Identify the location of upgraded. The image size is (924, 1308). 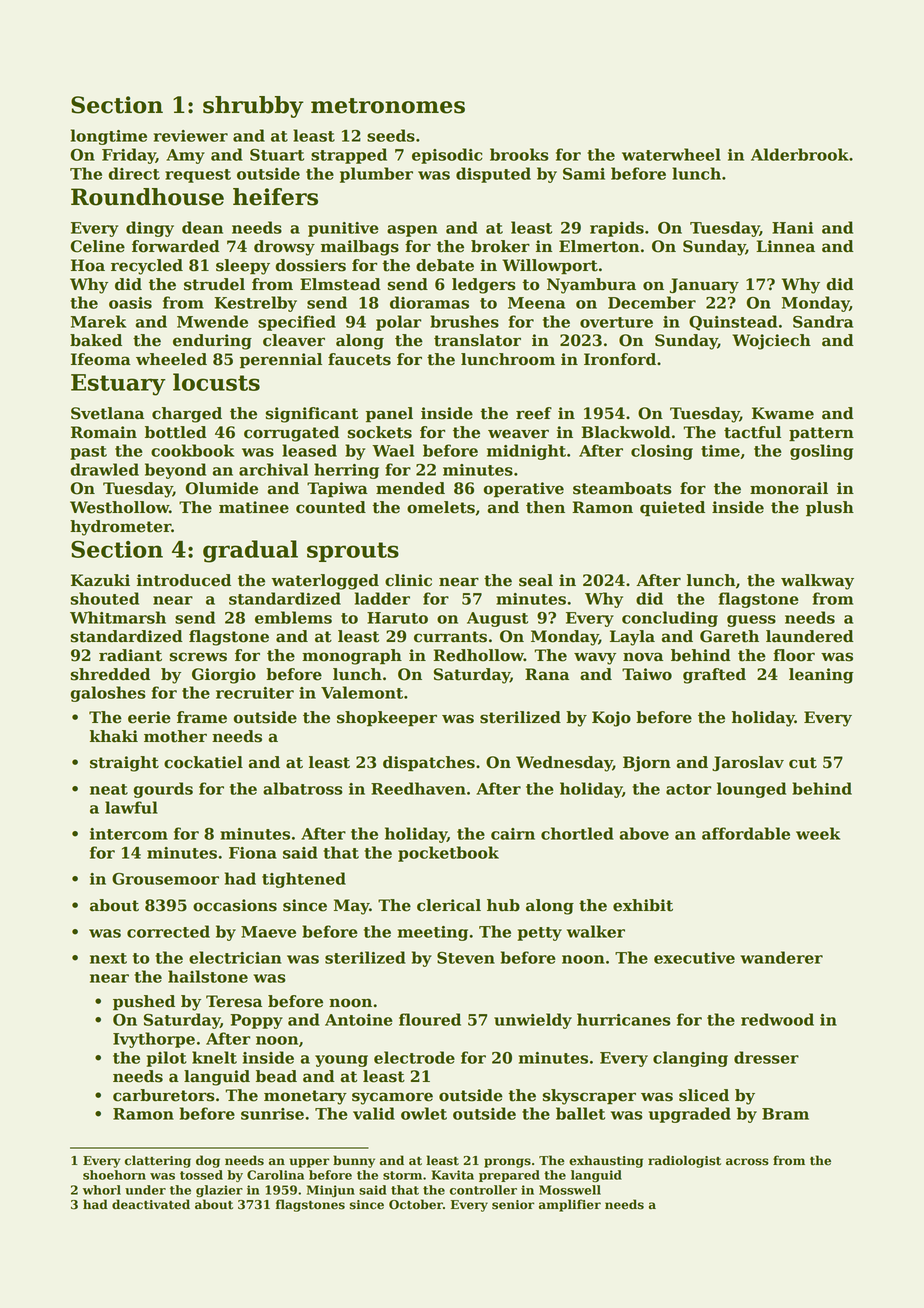
(690, 1115).
